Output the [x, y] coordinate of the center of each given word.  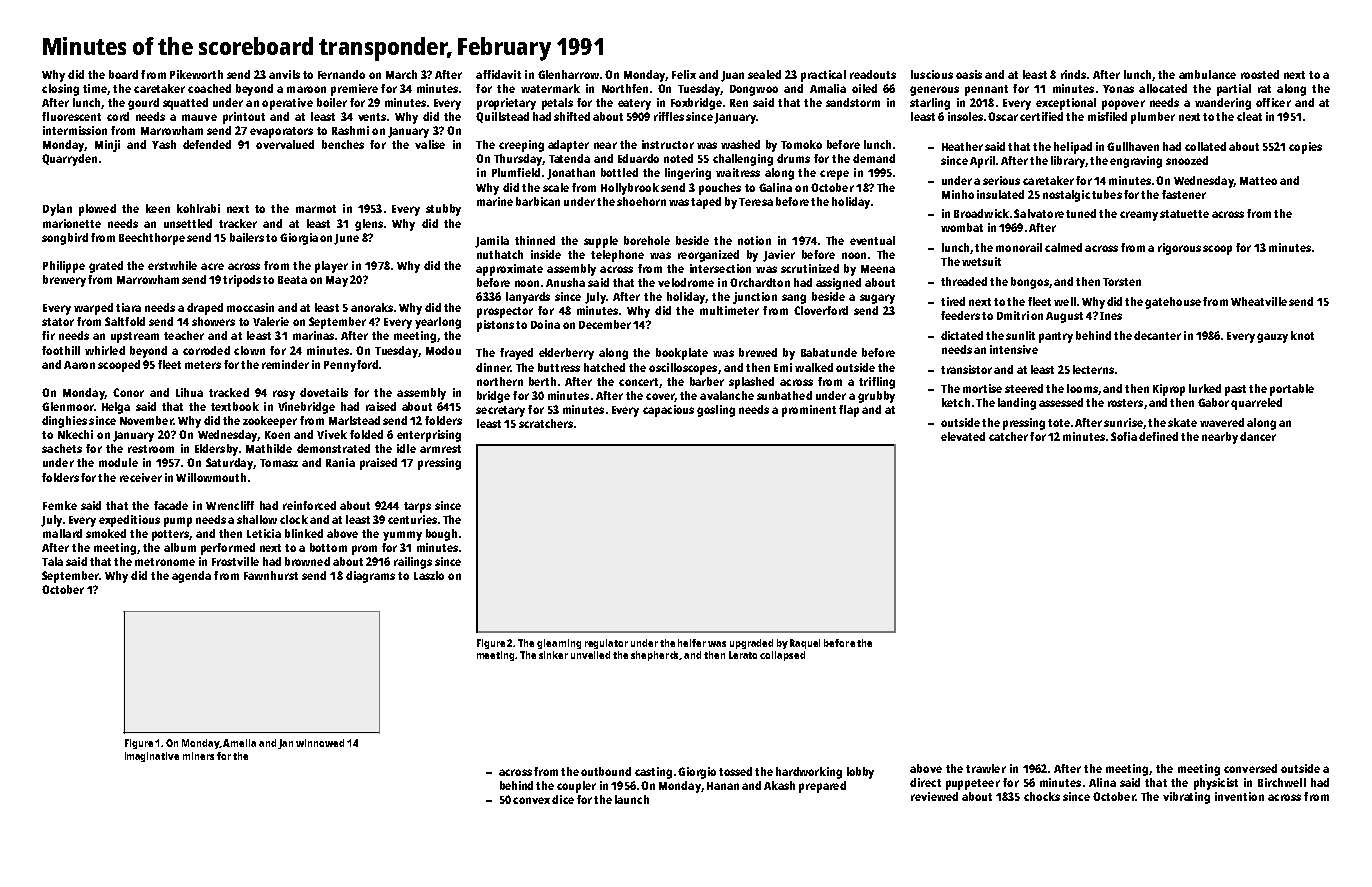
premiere [354, 90]
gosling [716, 411]
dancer [1258, 436]
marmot [316, 209]
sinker [553, 655]
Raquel [805, 644]
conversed [1250, 768]
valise [430, 144]
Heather [962, 146]
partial [1234, 90]
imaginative [152, 757]
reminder [285, 364]
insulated [1000, 194]
